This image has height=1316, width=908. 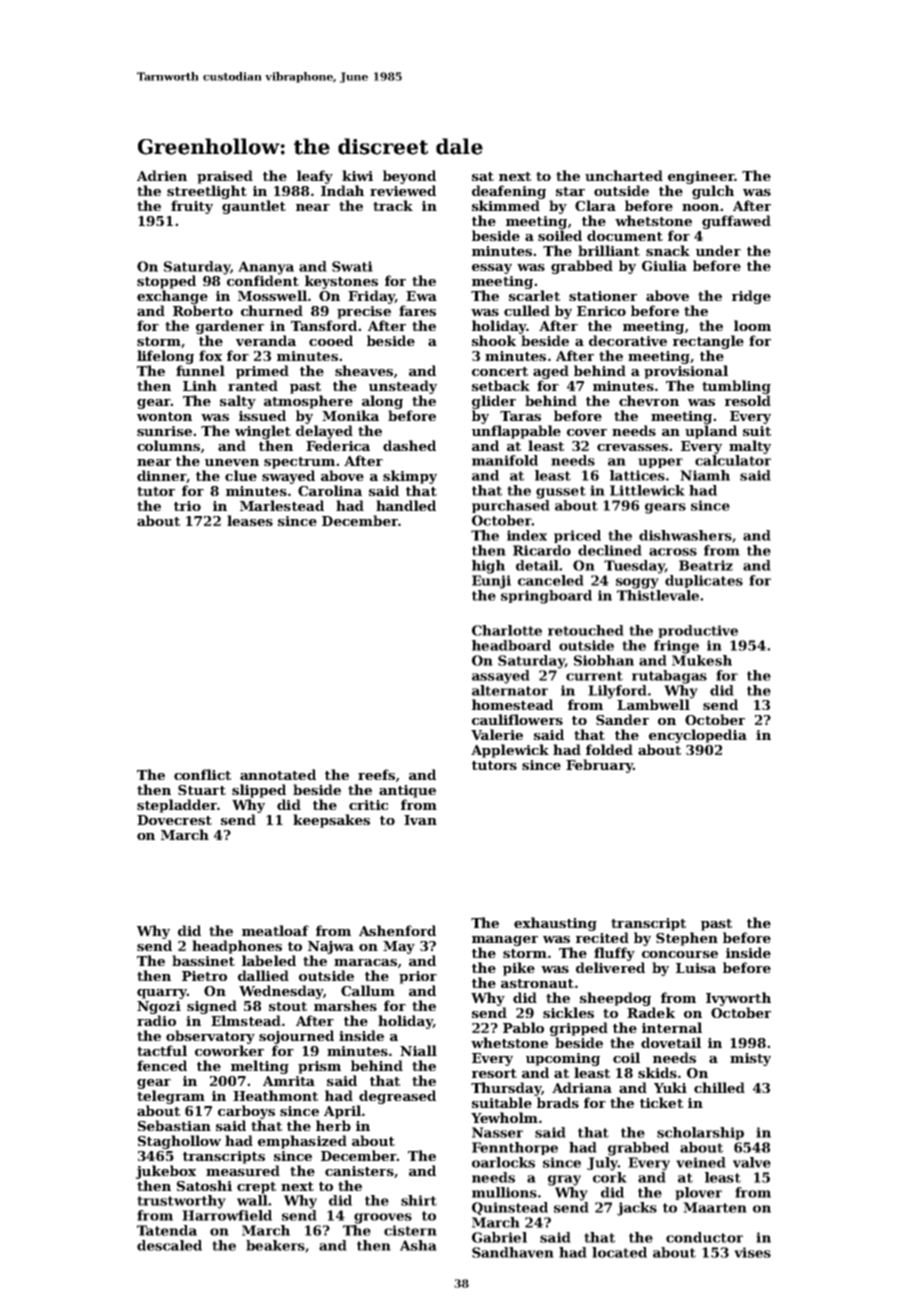 What do you see at coordinates (418, 1050) in the image?
I see `Niall` at bounding box center [418, 1050].
